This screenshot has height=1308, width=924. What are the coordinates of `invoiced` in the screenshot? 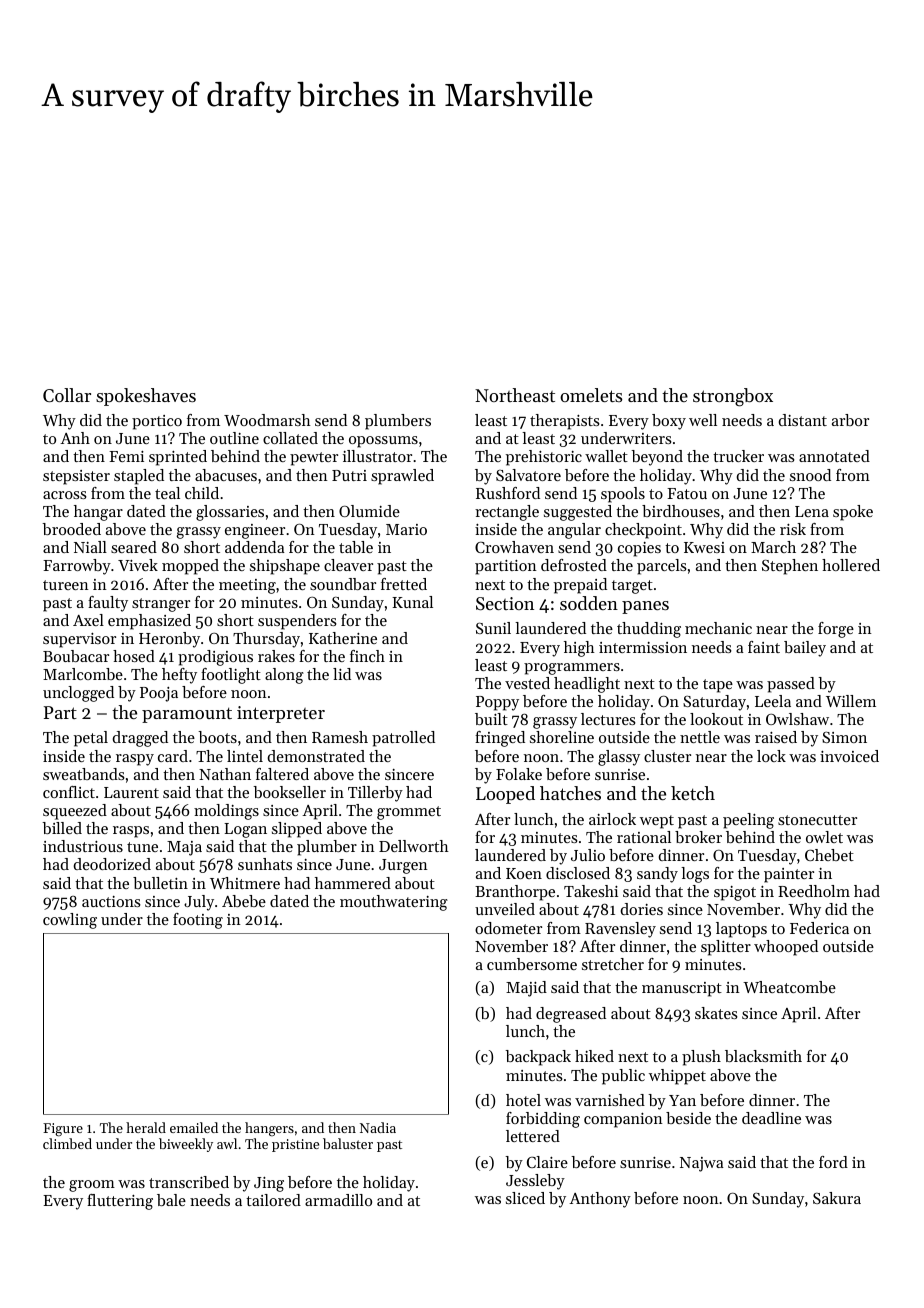 It's located at (849, 756).
